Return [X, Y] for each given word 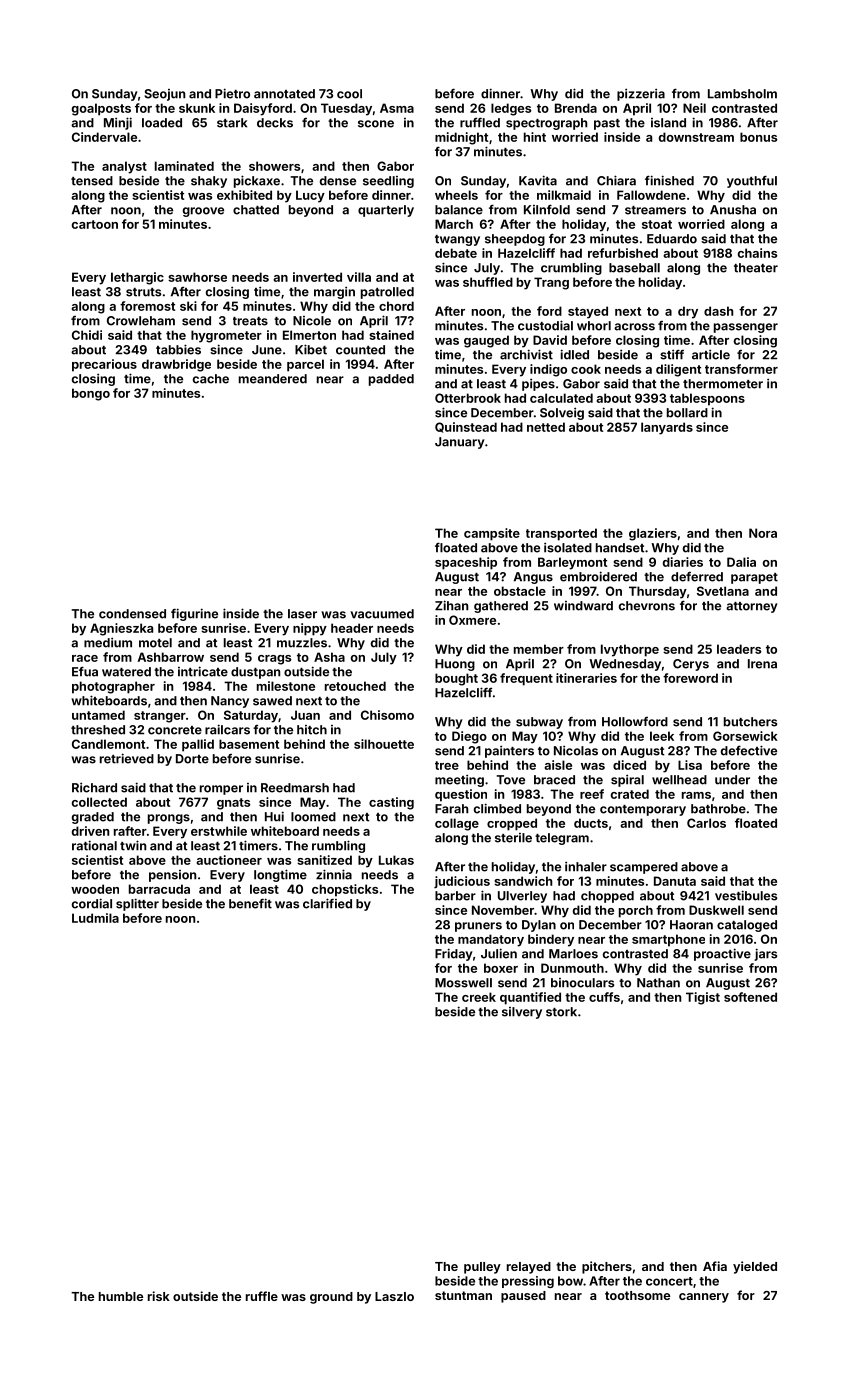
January [460, 443]
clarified [327, 903]
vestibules [746, 895]
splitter [137, 904]
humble [121, 1296]
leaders [739, 649]
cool [349, 94]
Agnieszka [121, 629]
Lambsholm [742, 94]
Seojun [164, 95]
